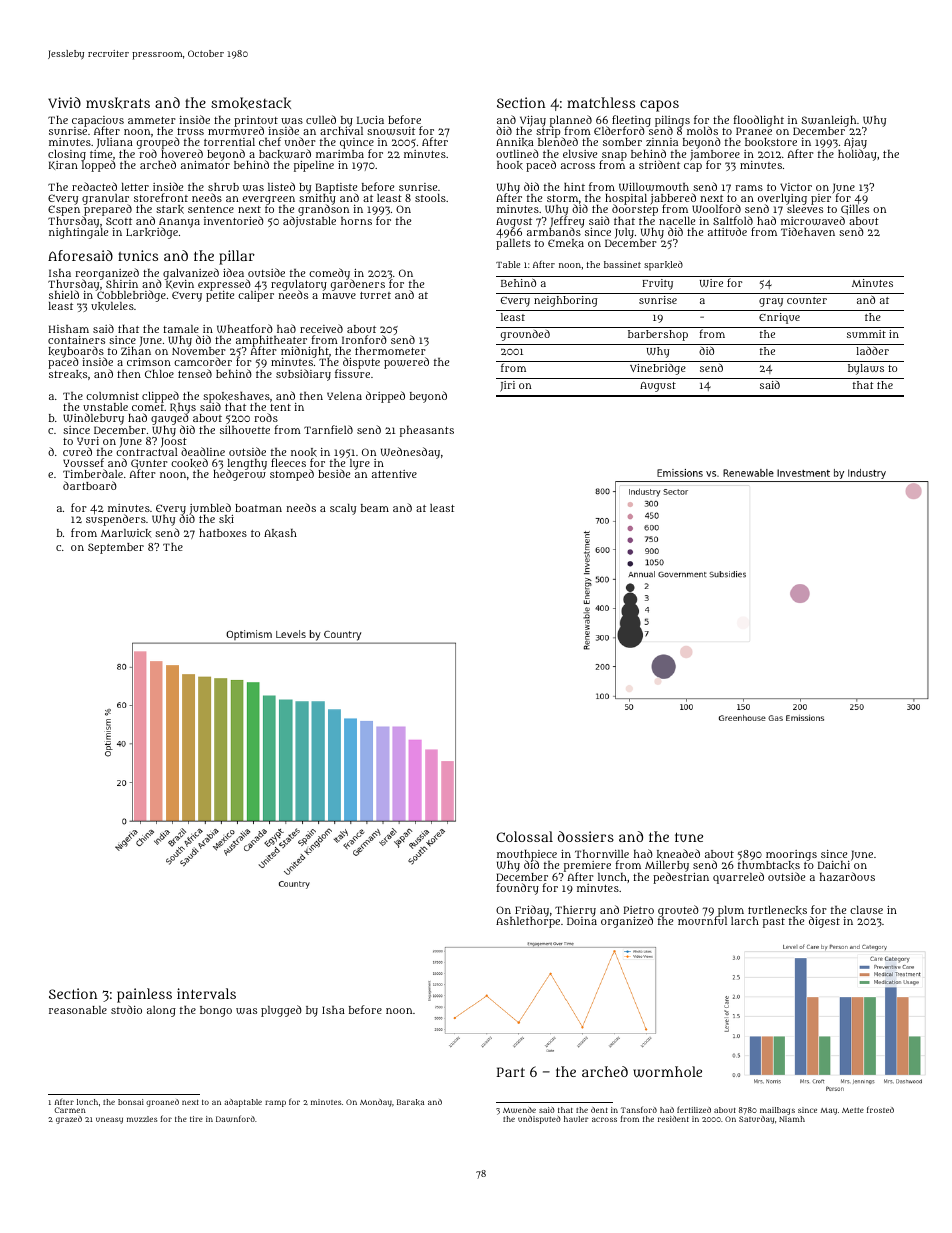  I want to click on Swanleigh, so click(828, 121).
